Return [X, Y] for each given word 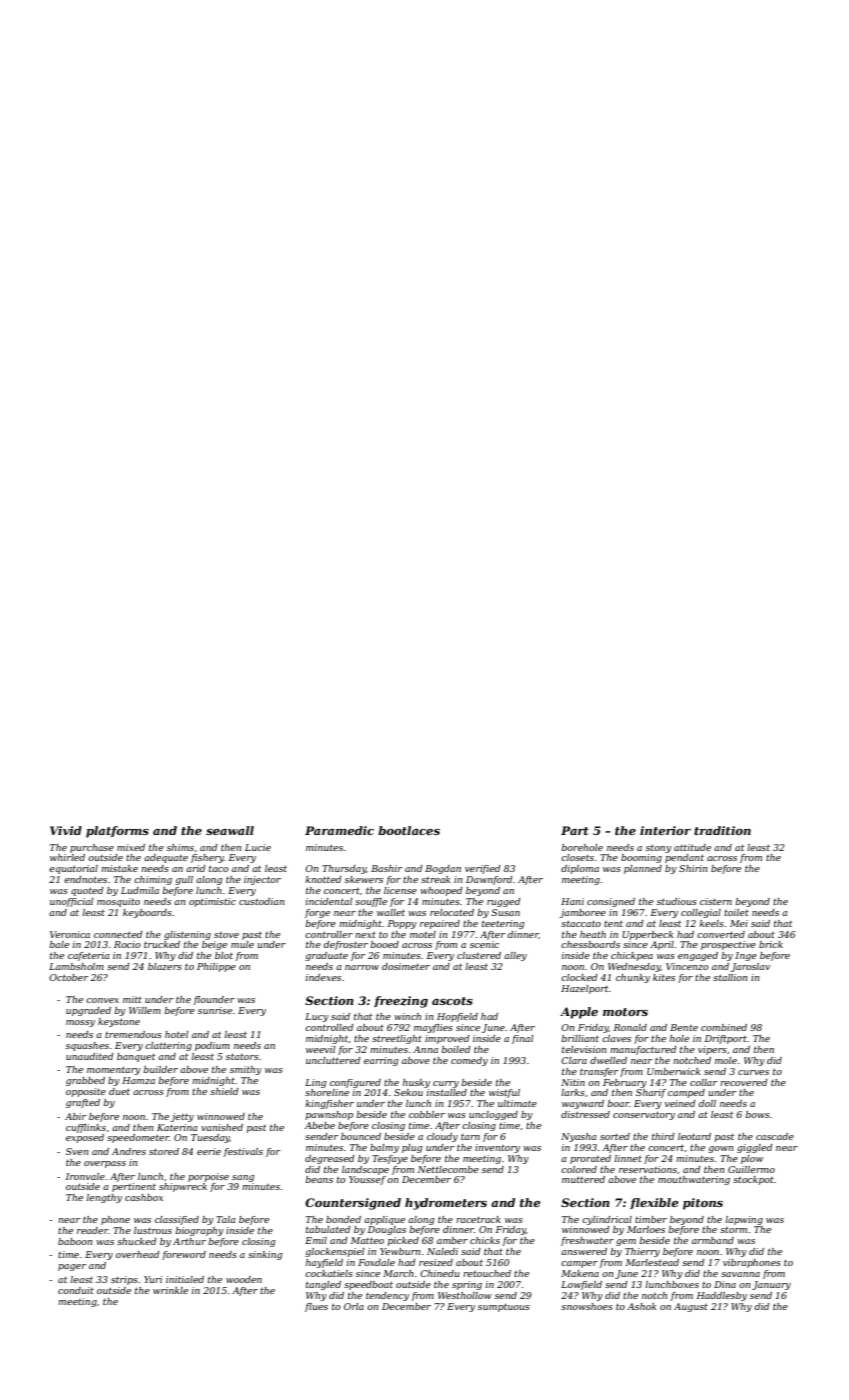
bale [59, 944]
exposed [85, 1138]
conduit [76, 1290]
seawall [230, 830]
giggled [755, 1148]
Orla [354, 1306]
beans [319, 1179]
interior [665, 830]
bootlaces [409, 830]
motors [625, 1012]
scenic [484, 944]
